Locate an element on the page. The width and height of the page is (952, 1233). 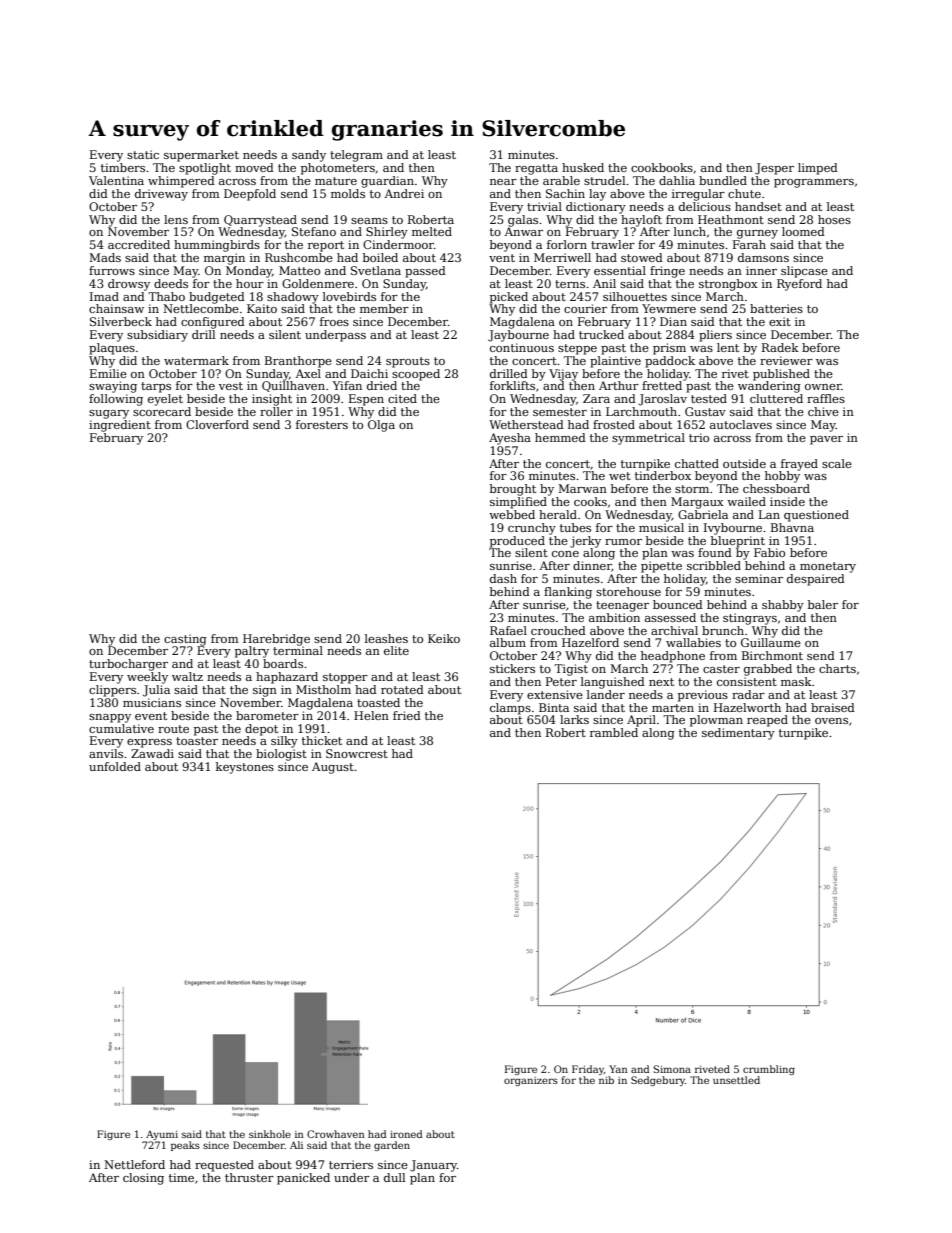
timbers is located at coordinates (123, 167).
